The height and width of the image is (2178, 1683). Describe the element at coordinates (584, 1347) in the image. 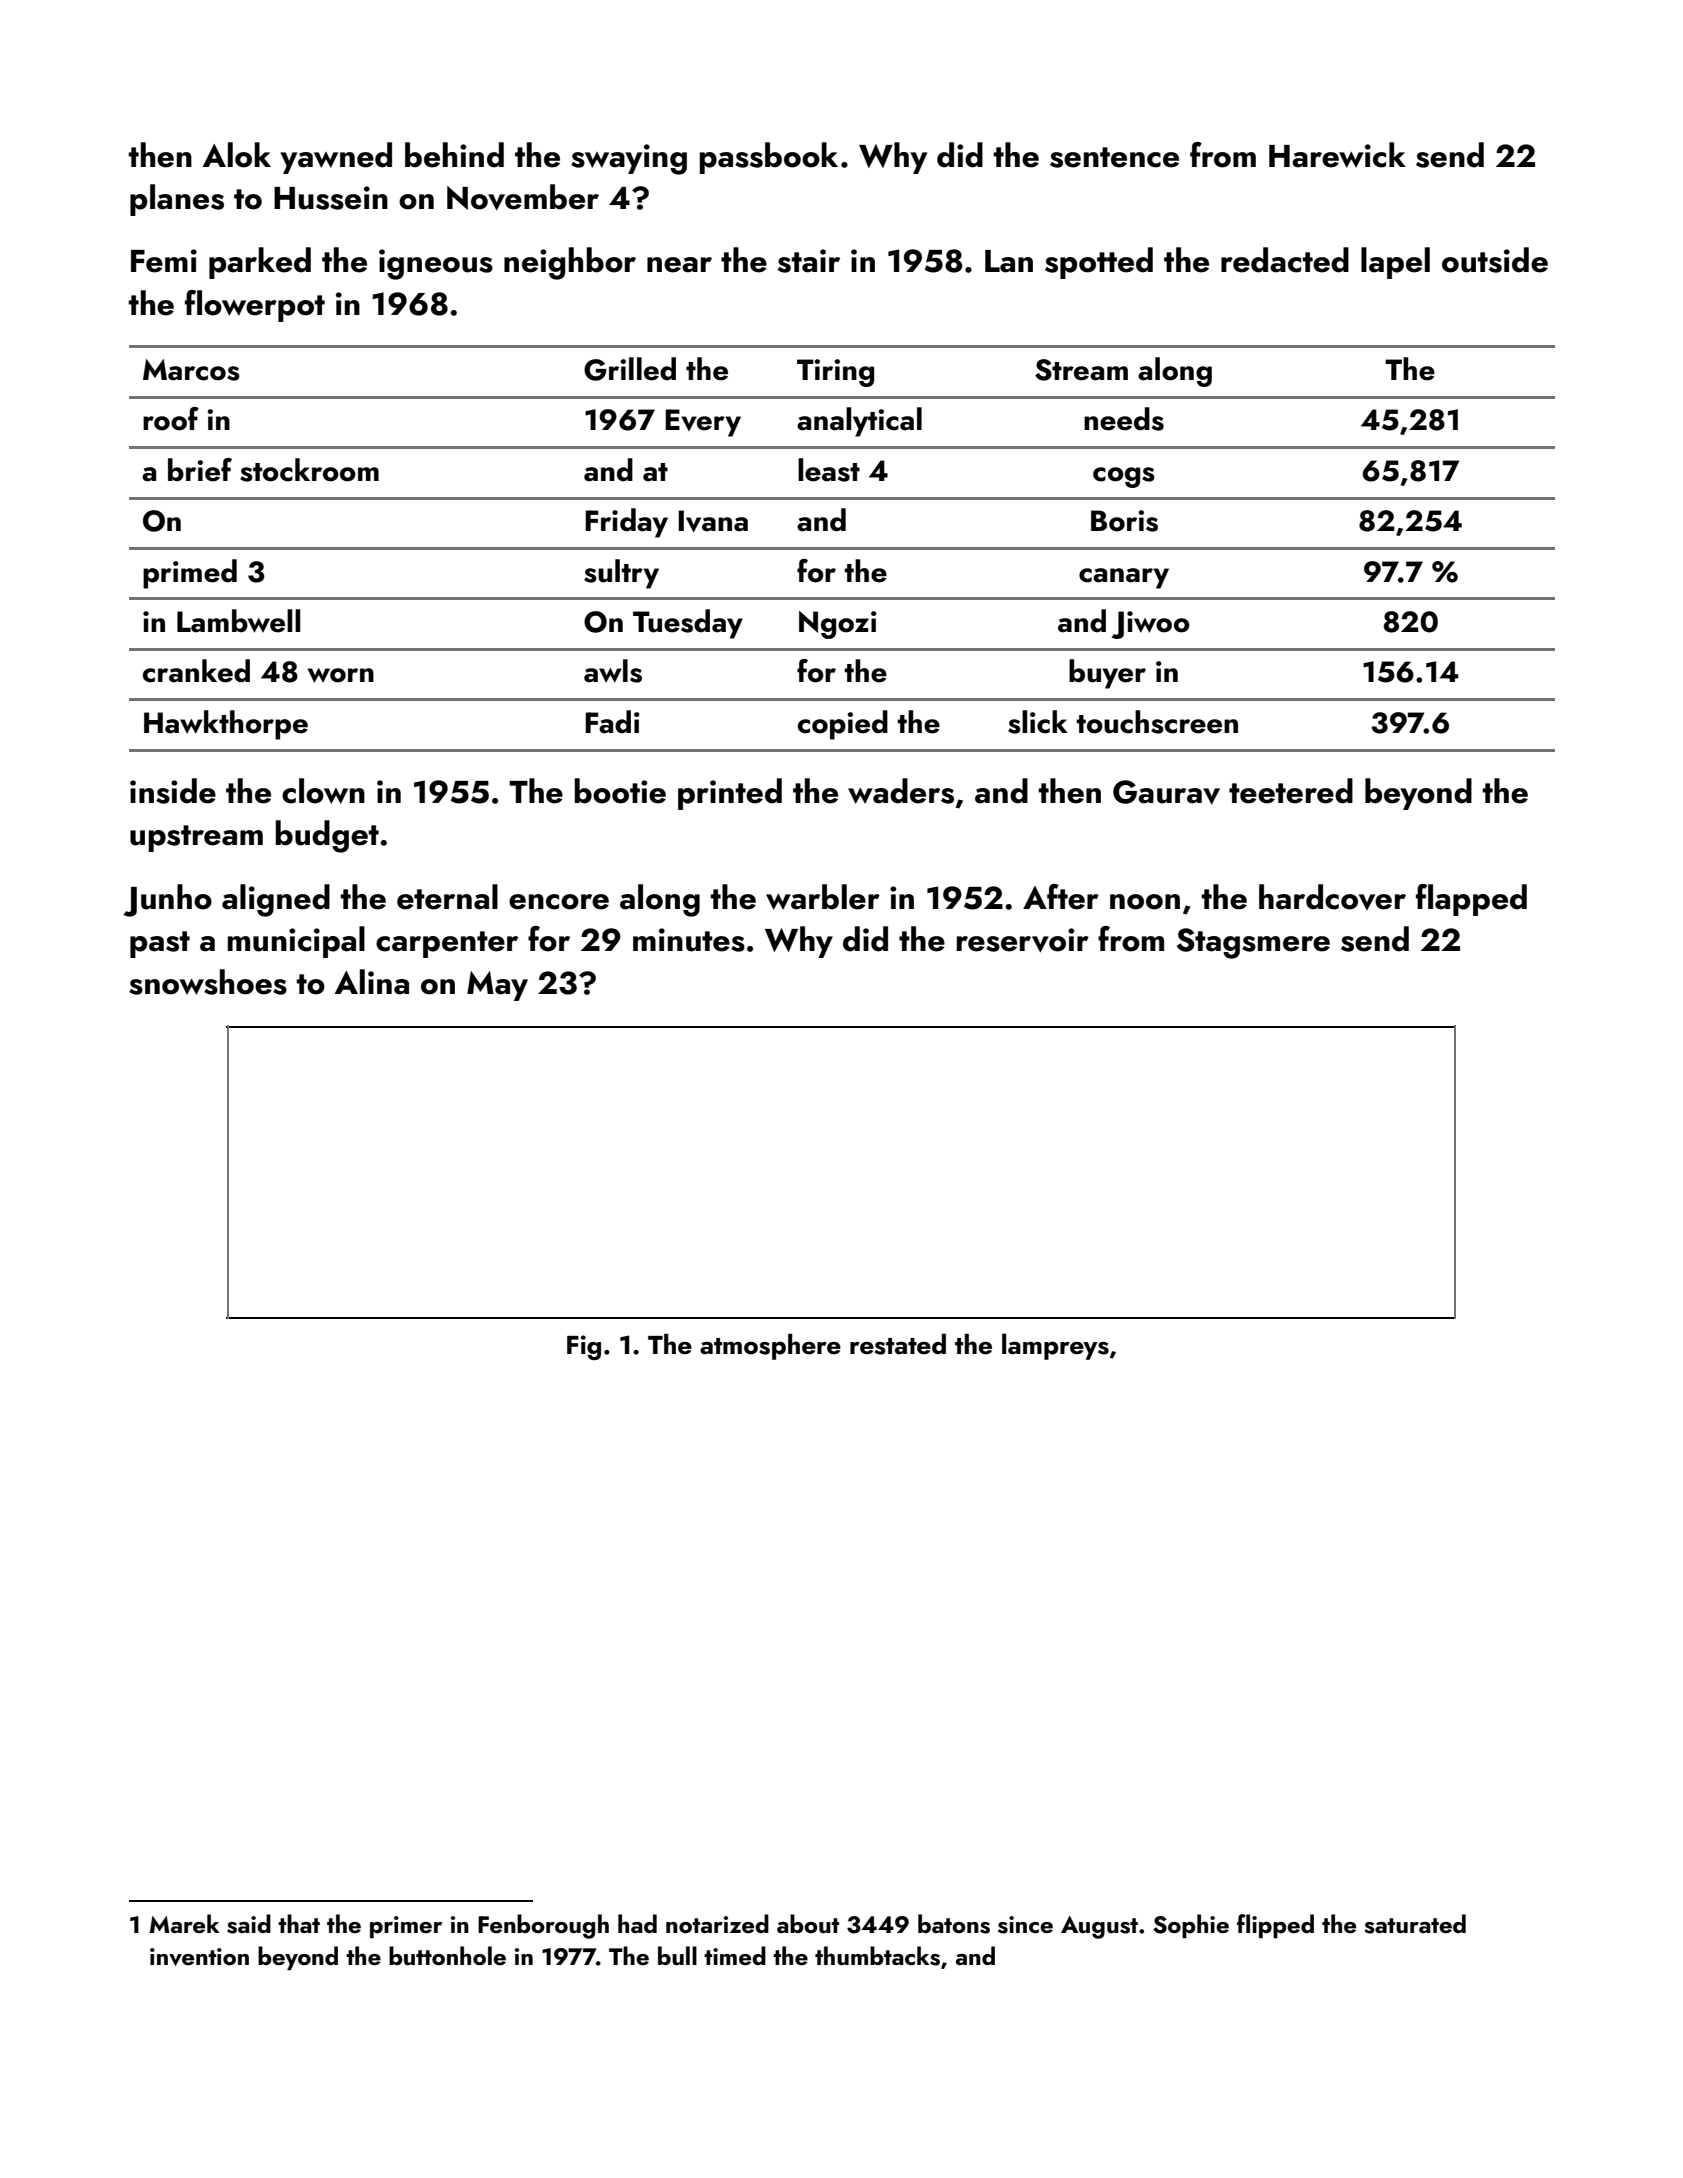

I see `Fig` at that location.
